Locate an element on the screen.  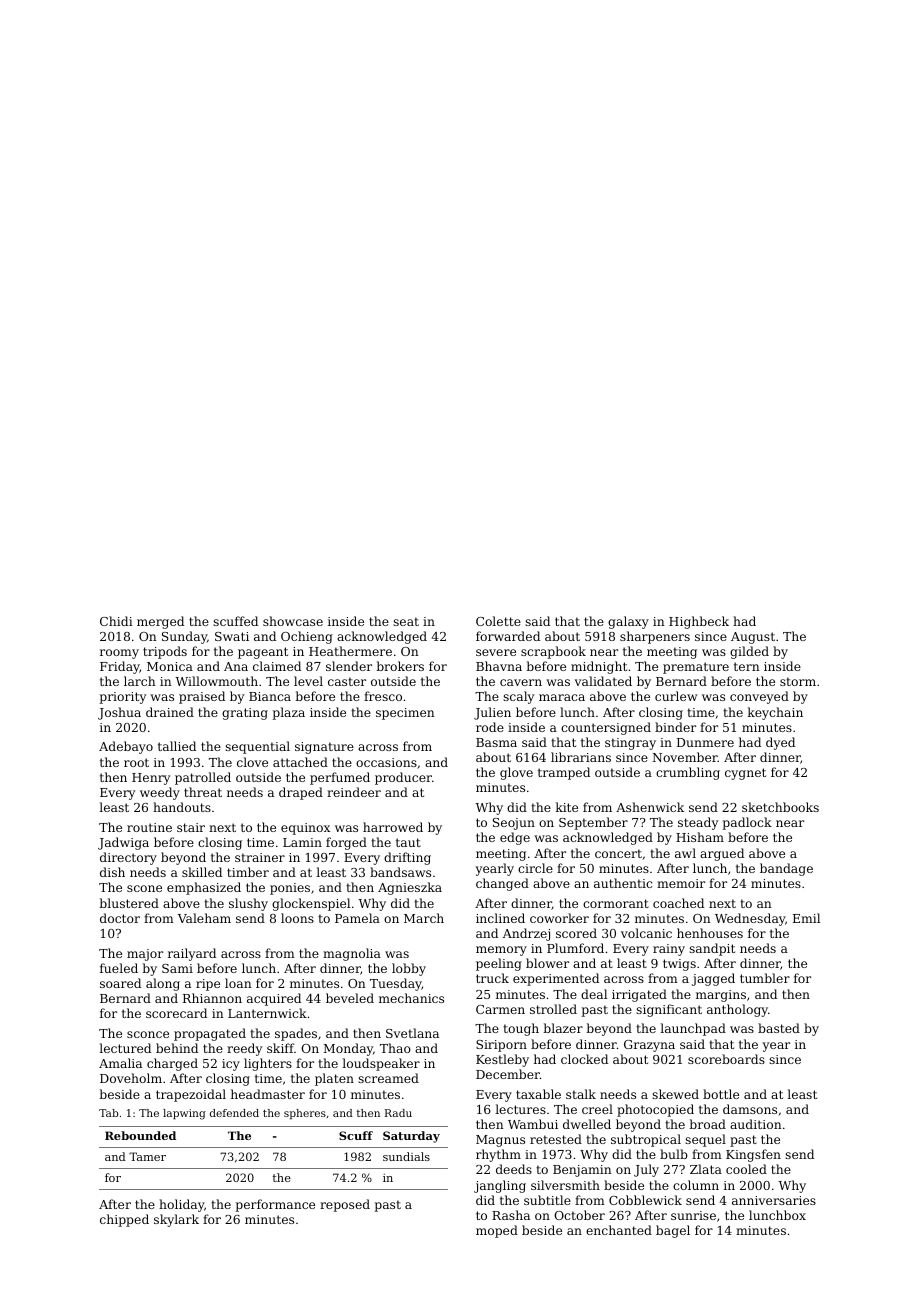
gilded is located at coordinates (749, 652).
